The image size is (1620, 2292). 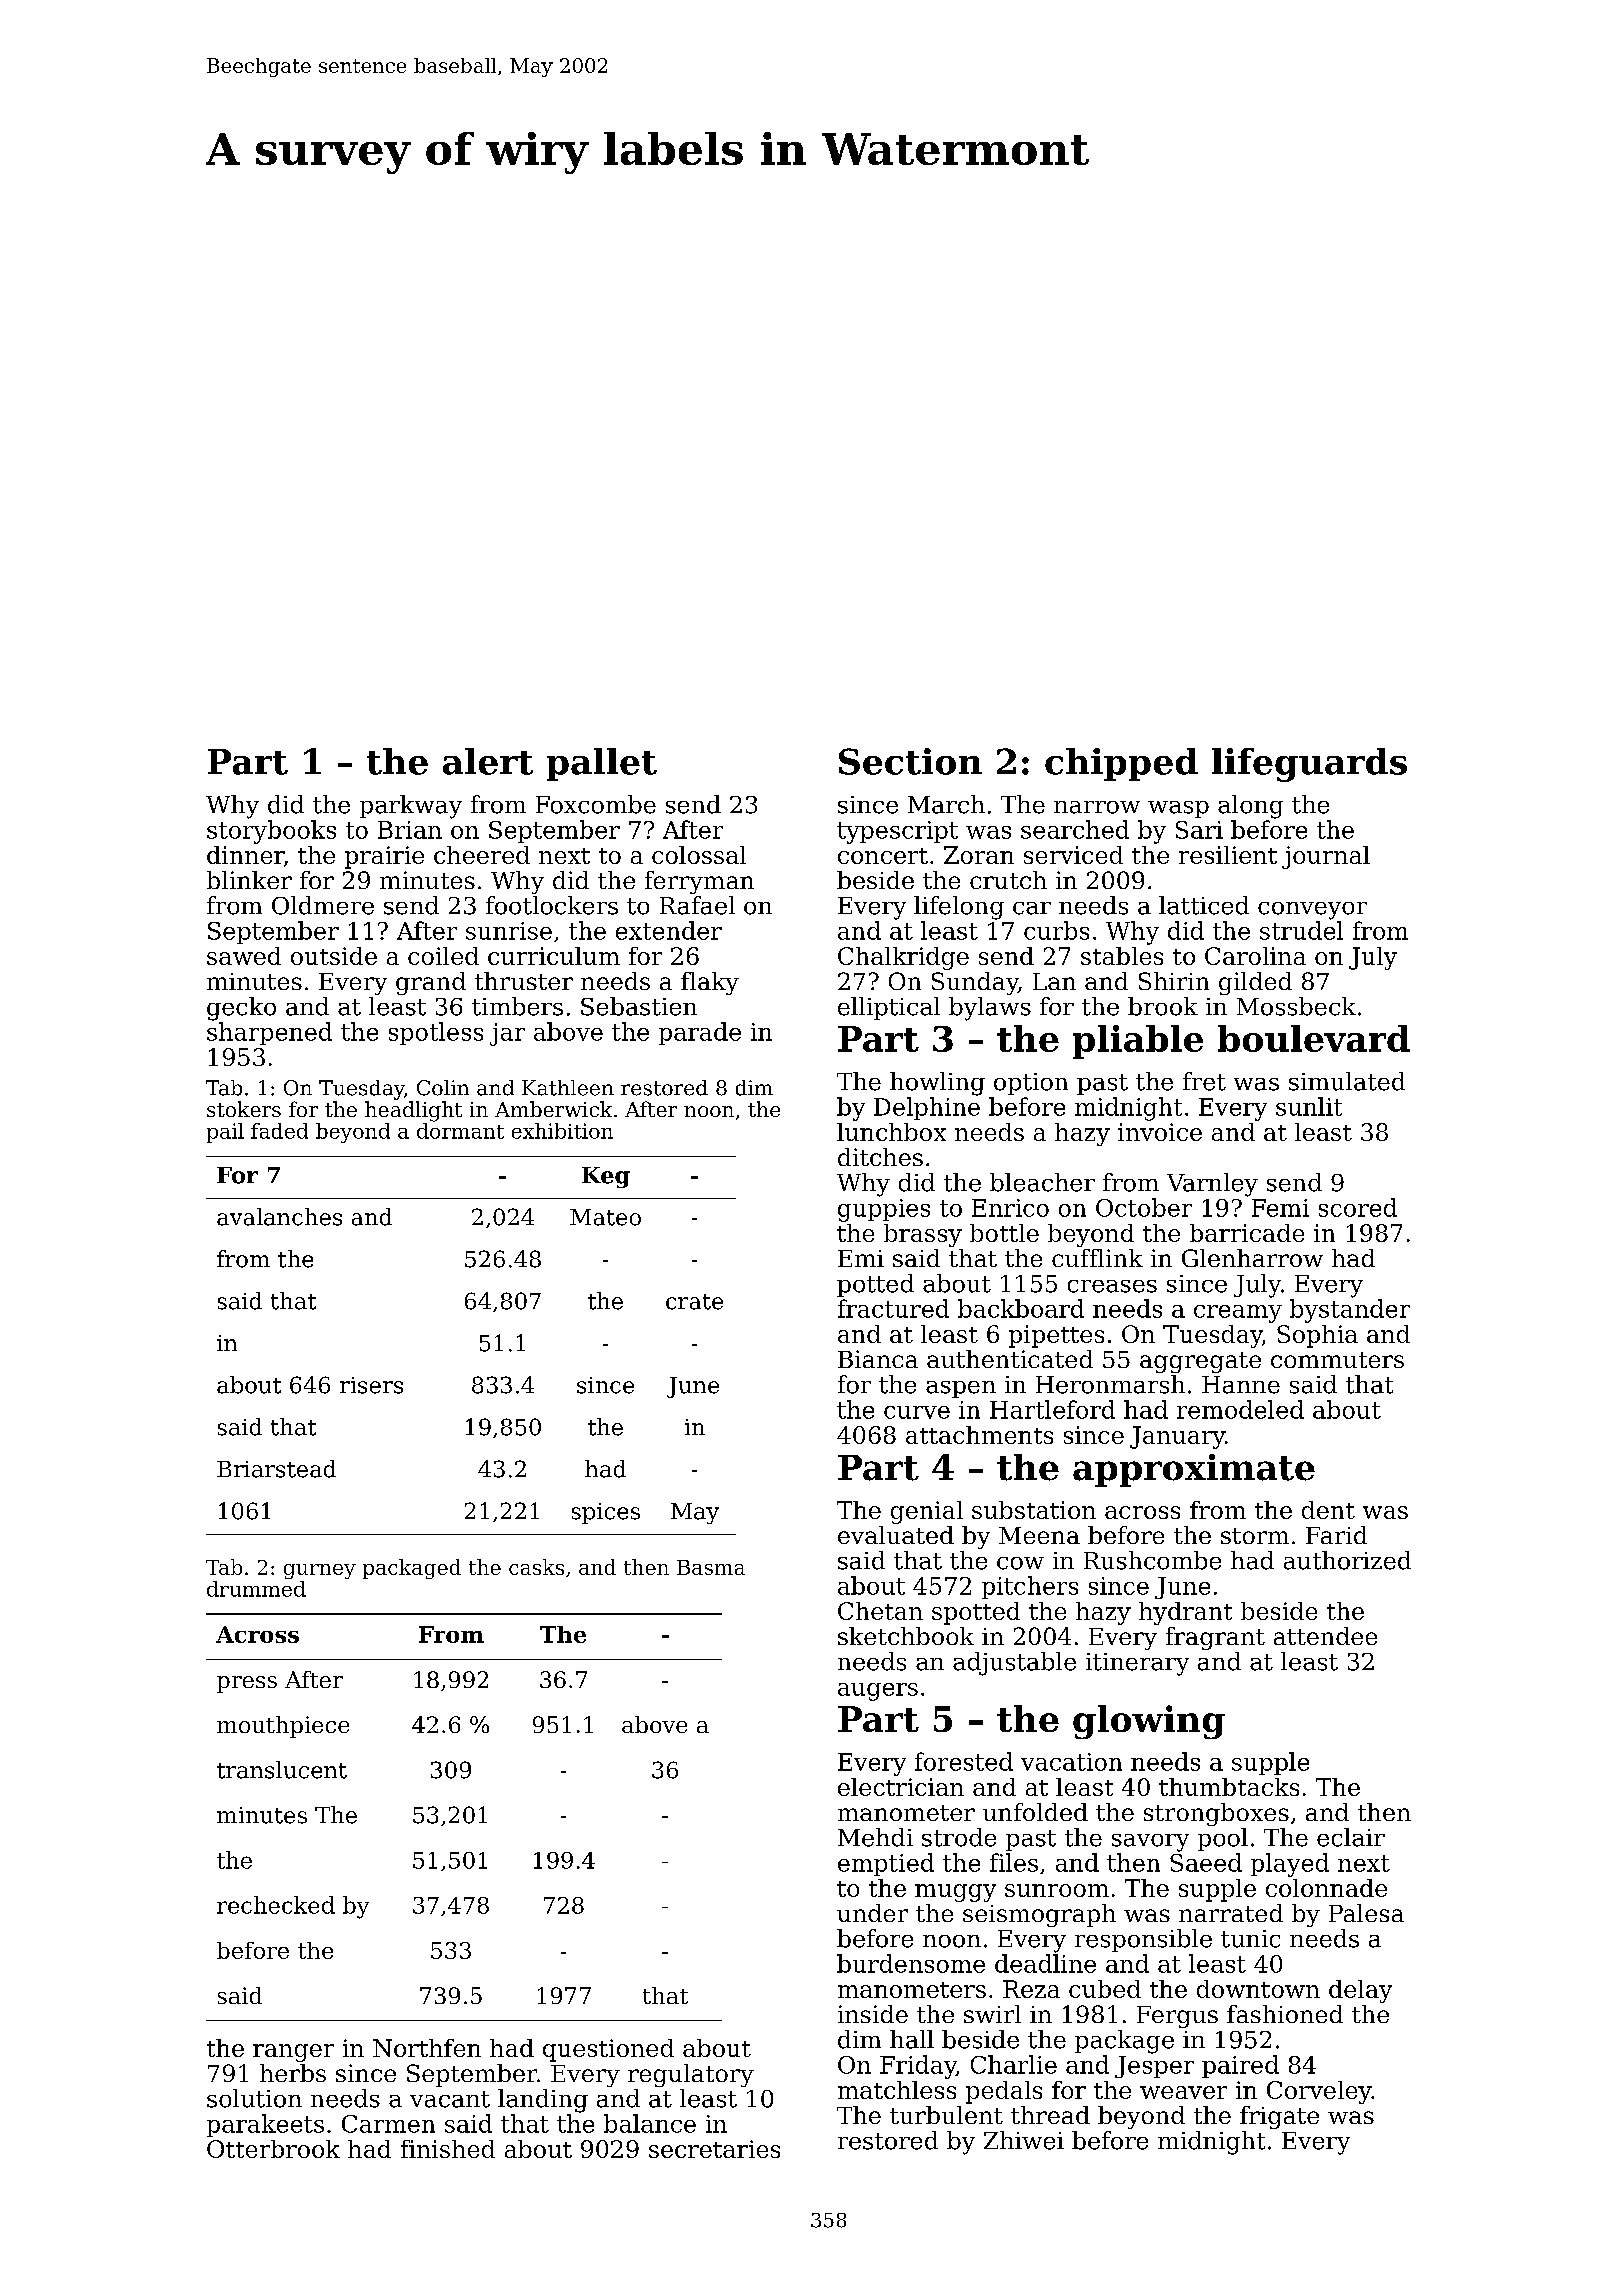 What do you see at coordinates (1138, 1042) in the screenshot?
I see `pliable` at bounding box center [1138, 1042].
